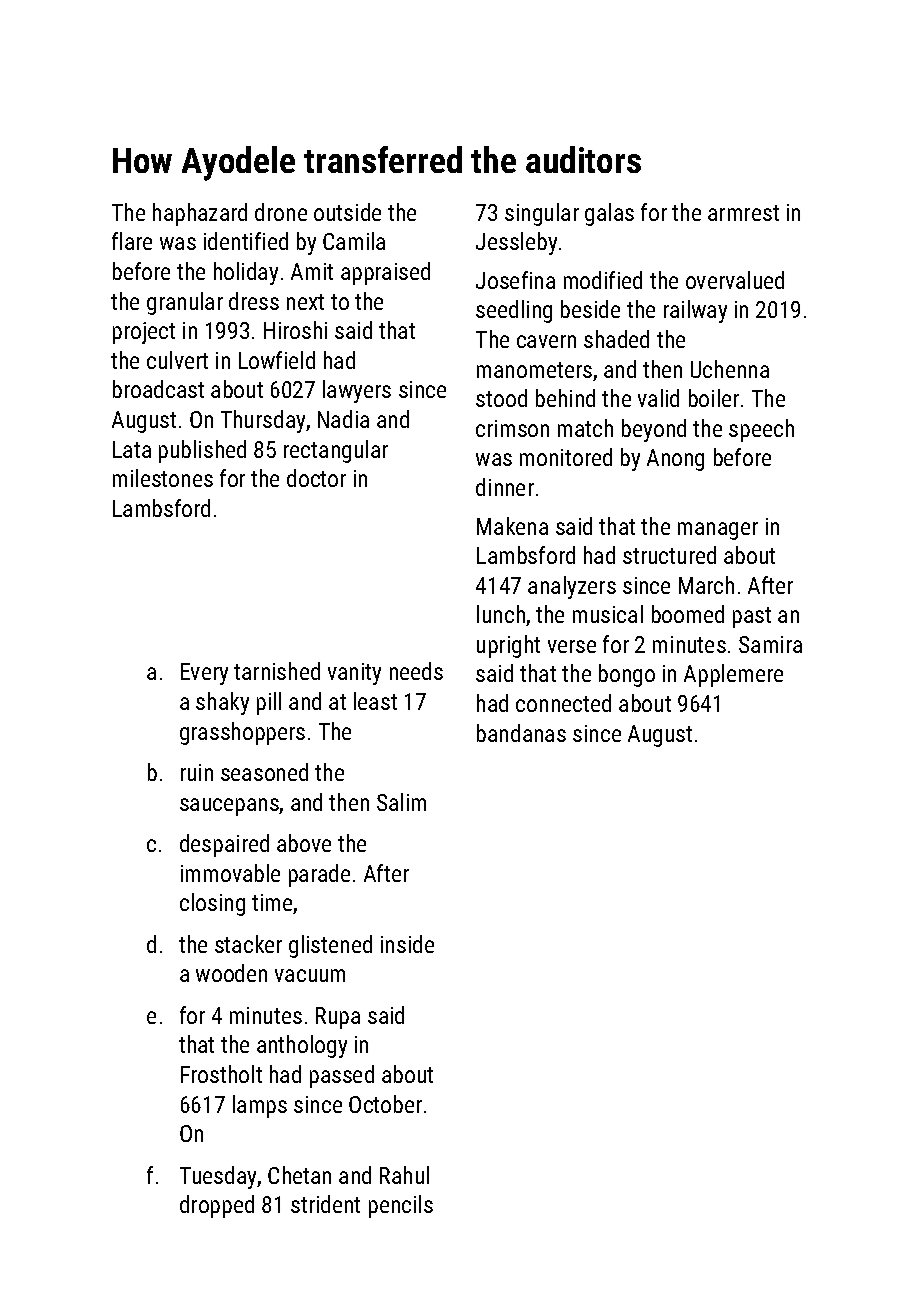 The height and width of the page is (1311, 924). Describe the element at coordinates (385, 273) in the page. I see `appraised` at that location.
